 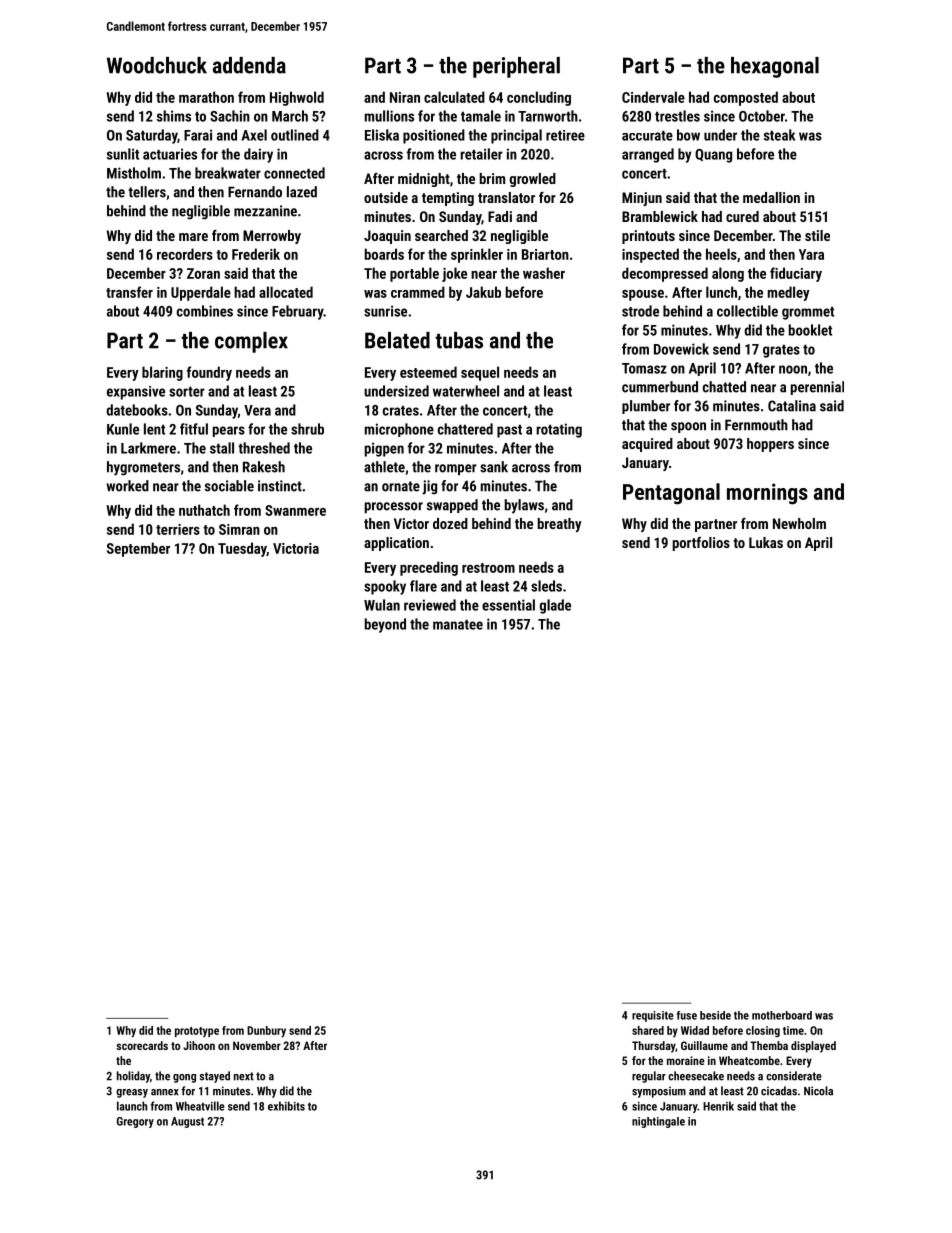 What do you see at coordinates (138, 549) in the screenshot?
I see `September` at bounding box center [138, 549].
